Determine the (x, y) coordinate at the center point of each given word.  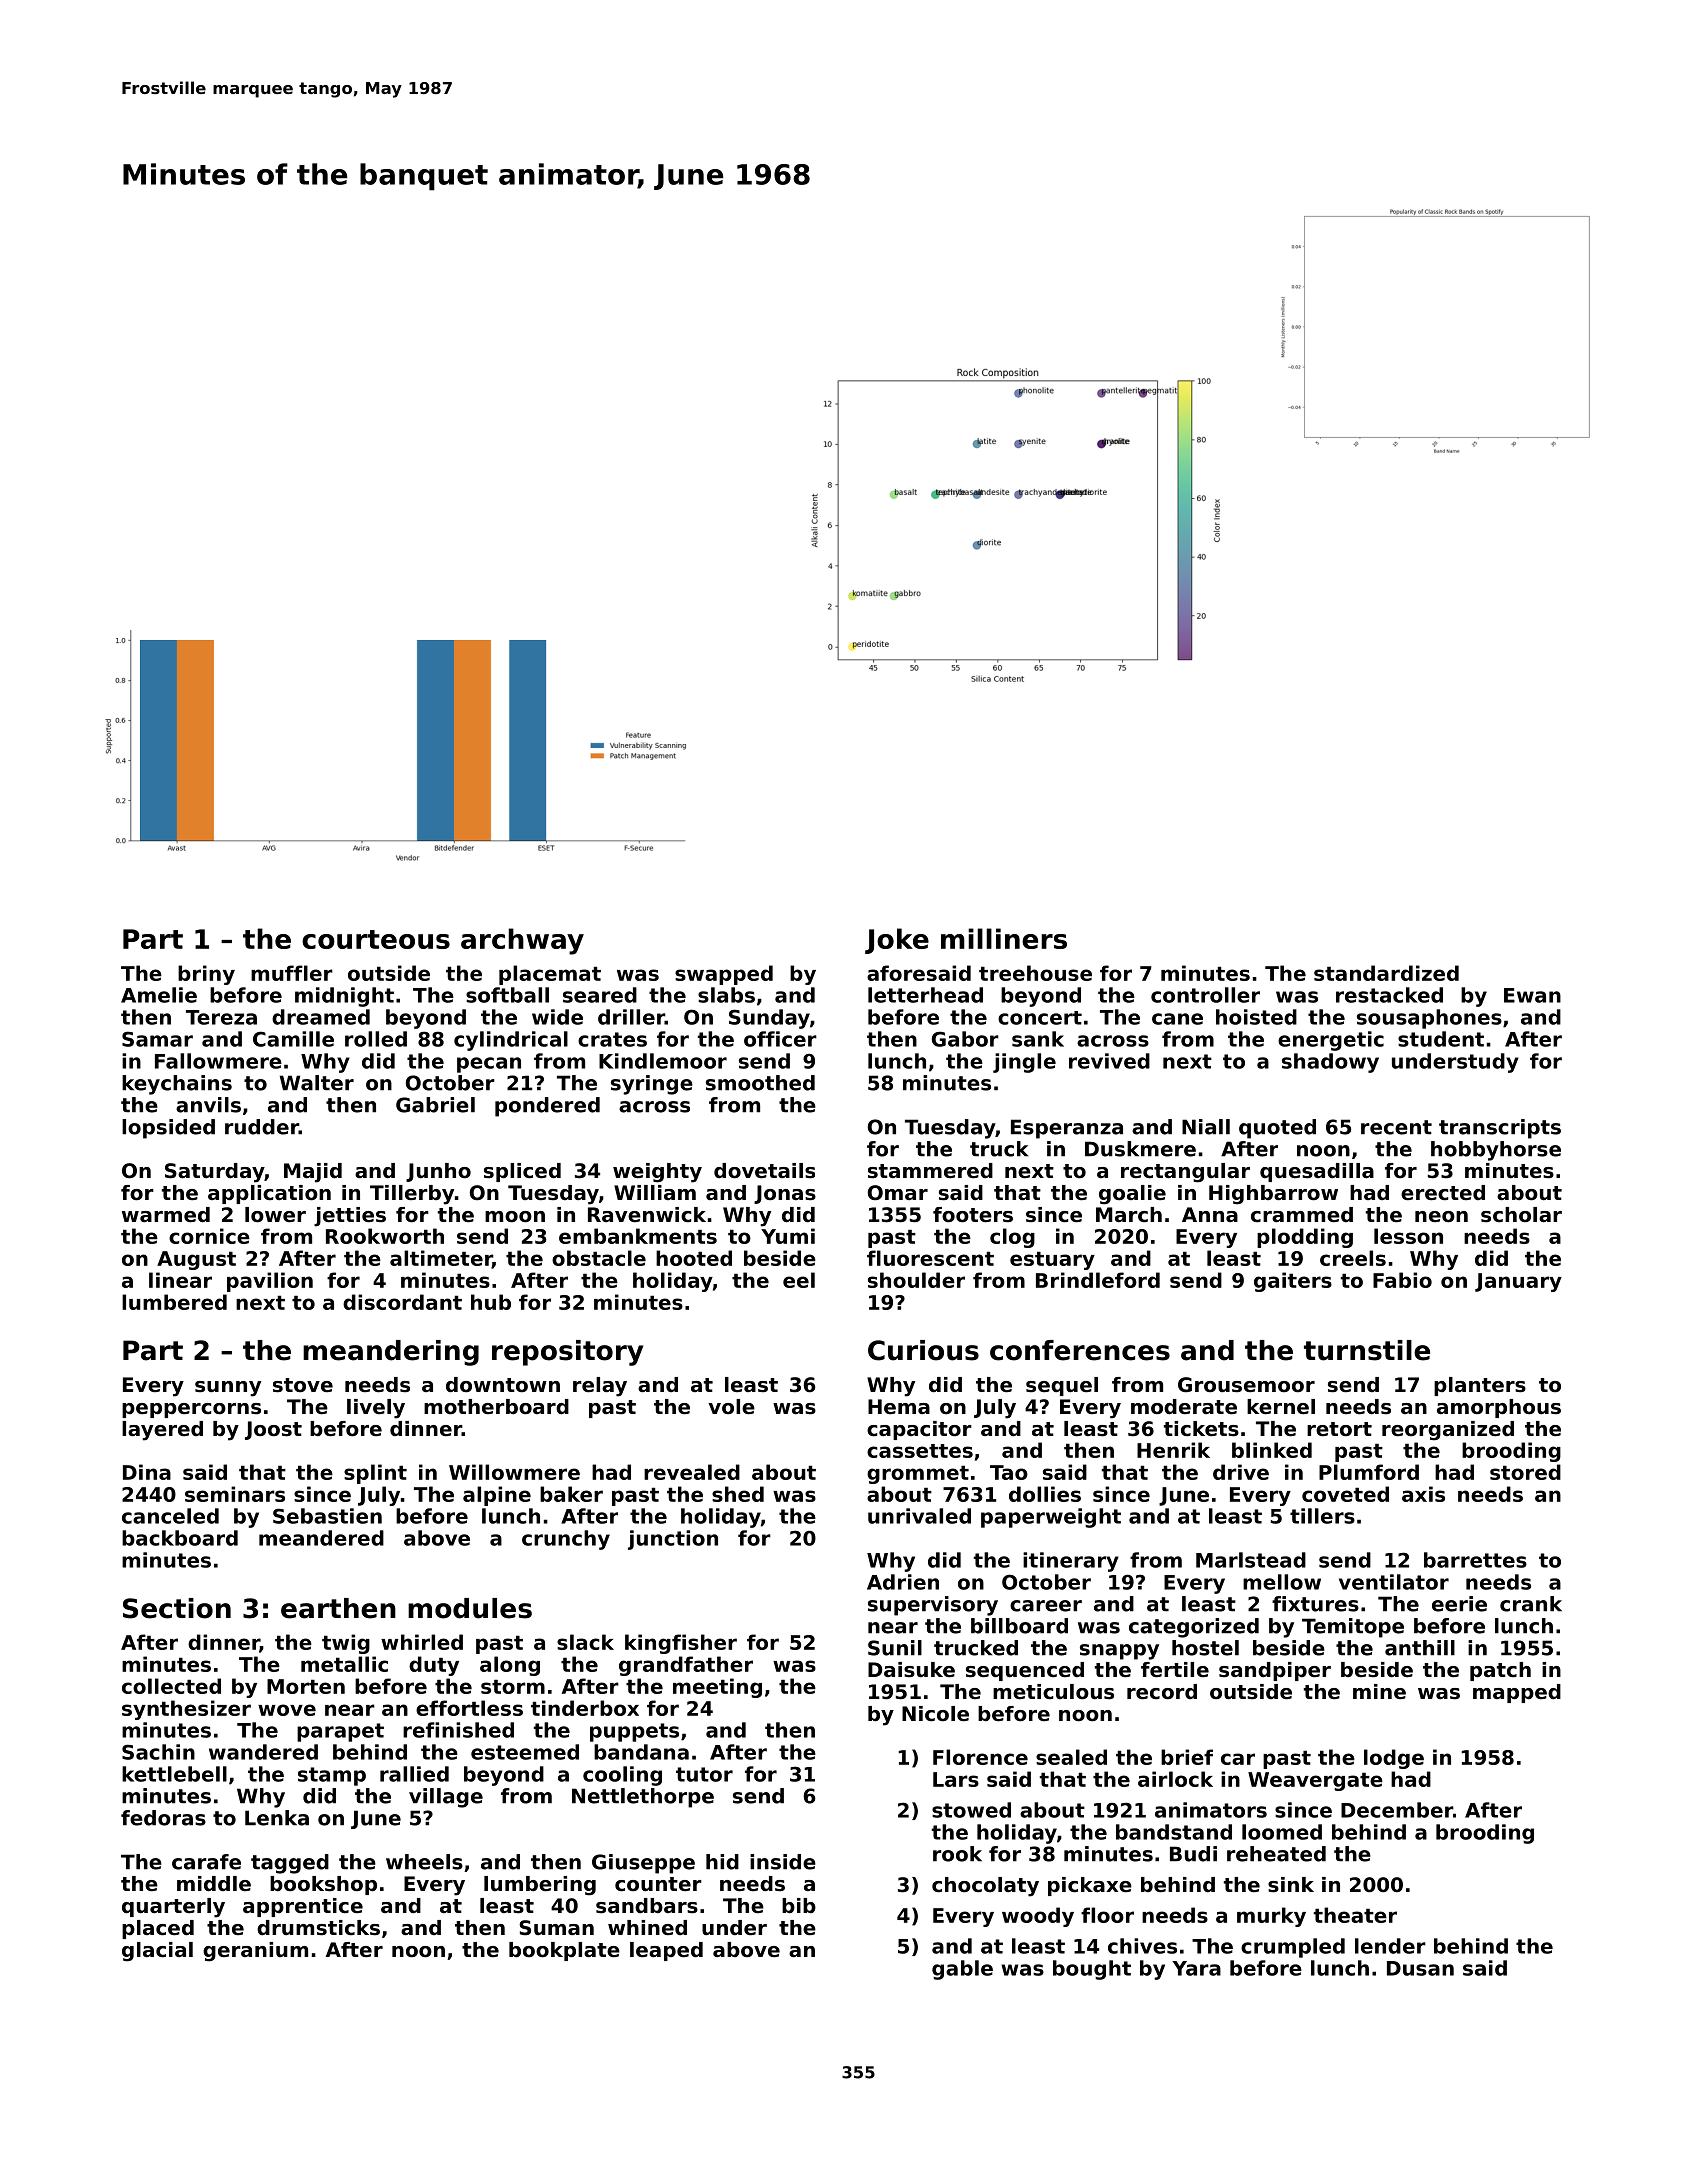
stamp (332, 1776)
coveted (1345, 1494)
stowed (971, 1810)
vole (732, 1407)
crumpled (1293, 1948)
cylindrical (511, 1041)
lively (376, 1409)
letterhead (925, 995)
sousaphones (1429, 1019)
